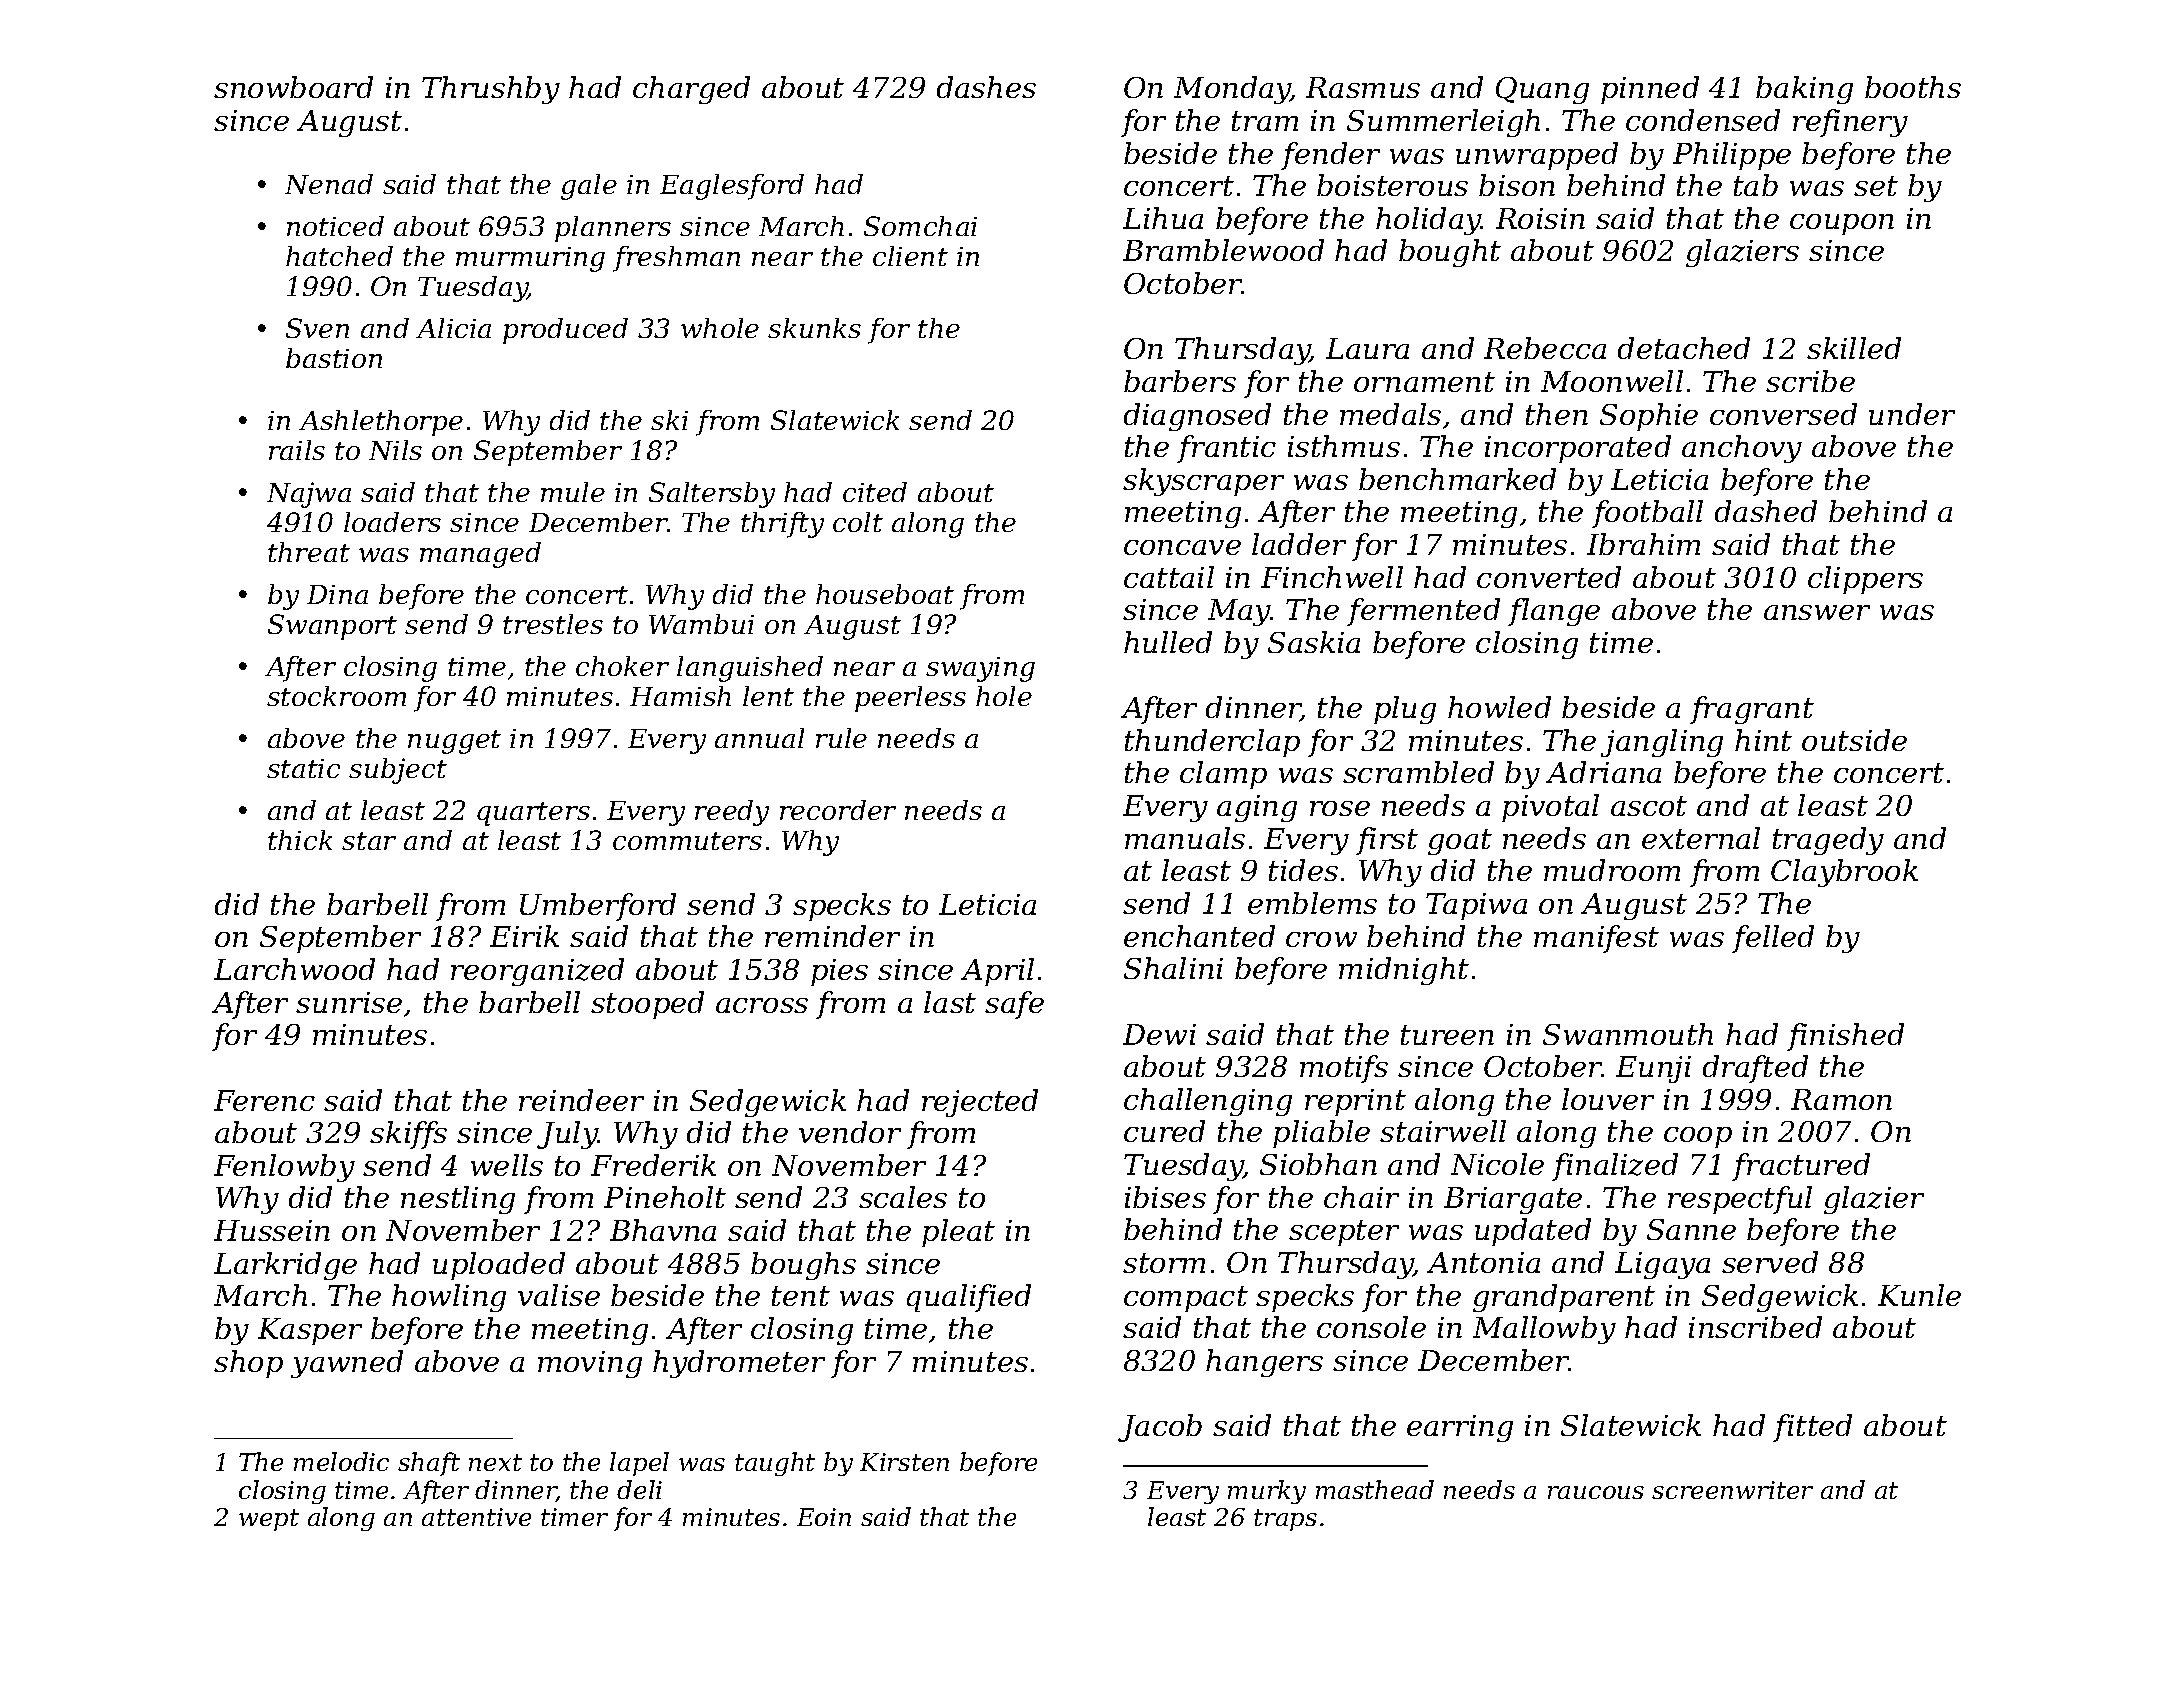 This image has width=2178, height=1683. What do you see at coordinates (530, 259) in the image?
I see `murmuring` at bounding box center [530, 259].
